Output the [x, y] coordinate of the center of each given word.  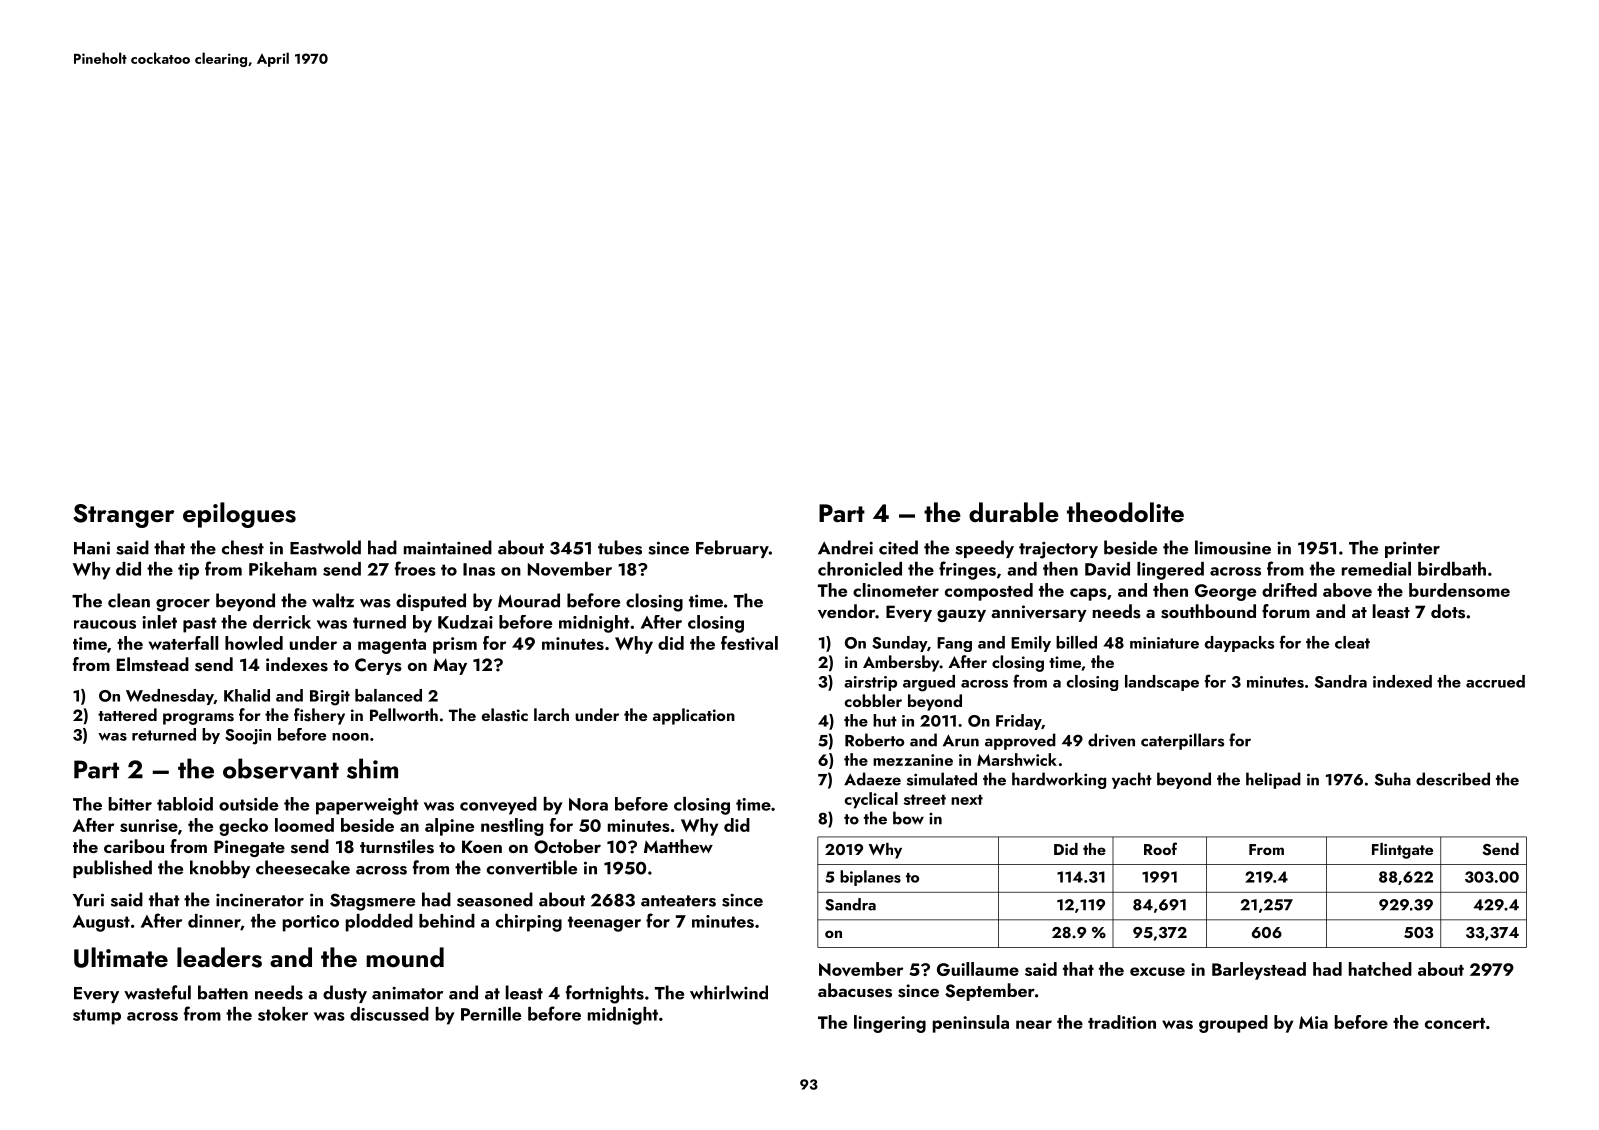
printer [1412, 549]
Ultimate [121, 957]
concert [1455, 1023]
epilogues [239, 515]
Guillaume [978, 969]
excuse [1157, 971]
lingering [890, 1024]
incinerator [260, 900]
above [1347, 590]
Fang [954, 644]
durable [1014, 512]
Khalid [247, 695]
